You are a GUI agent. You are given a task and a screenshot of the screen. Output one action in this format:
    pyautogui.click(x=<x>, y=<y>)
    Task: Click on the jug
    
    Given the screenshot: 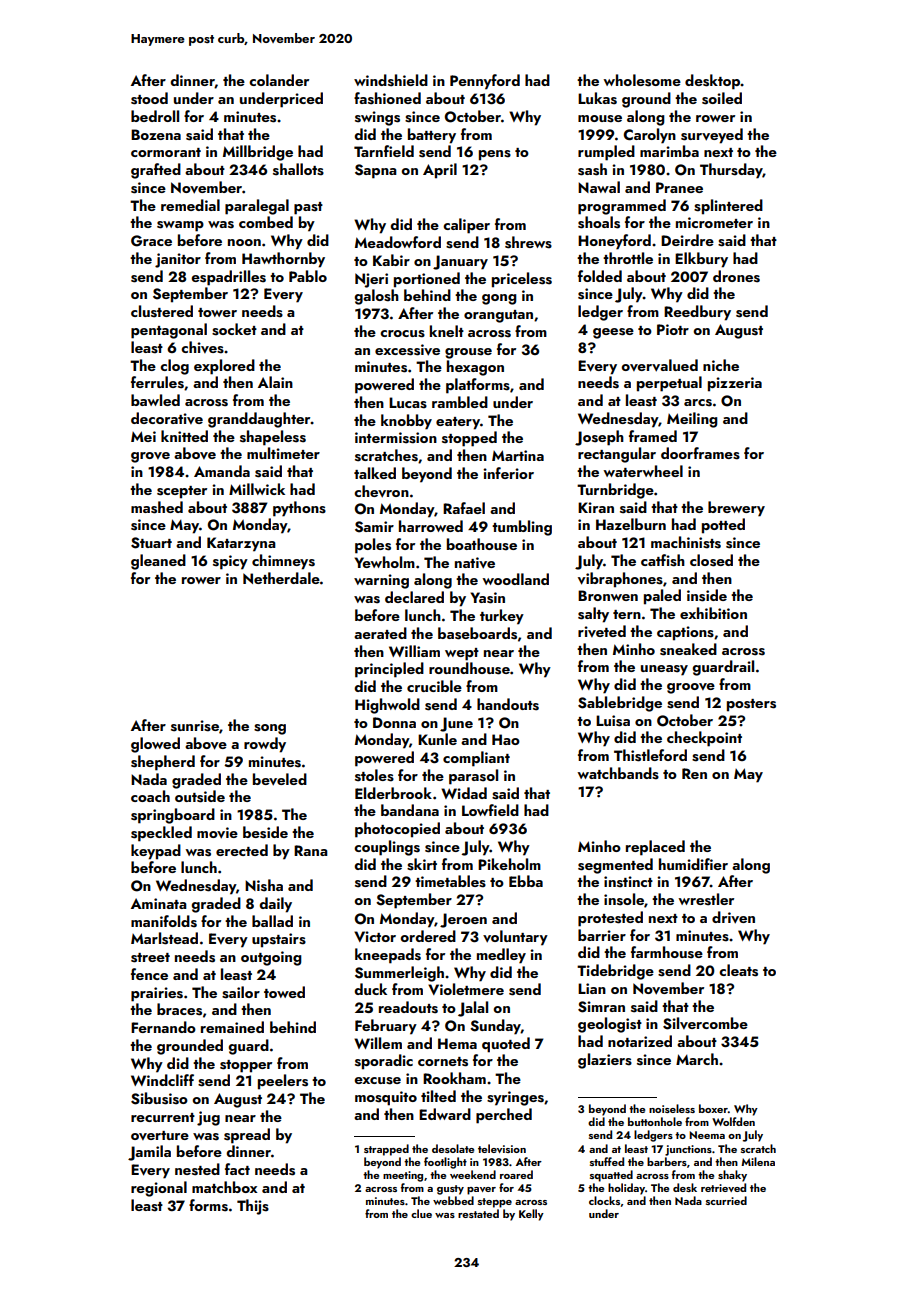 What is the action you would take?
    pyautogui.click(x=208, y=1118)
